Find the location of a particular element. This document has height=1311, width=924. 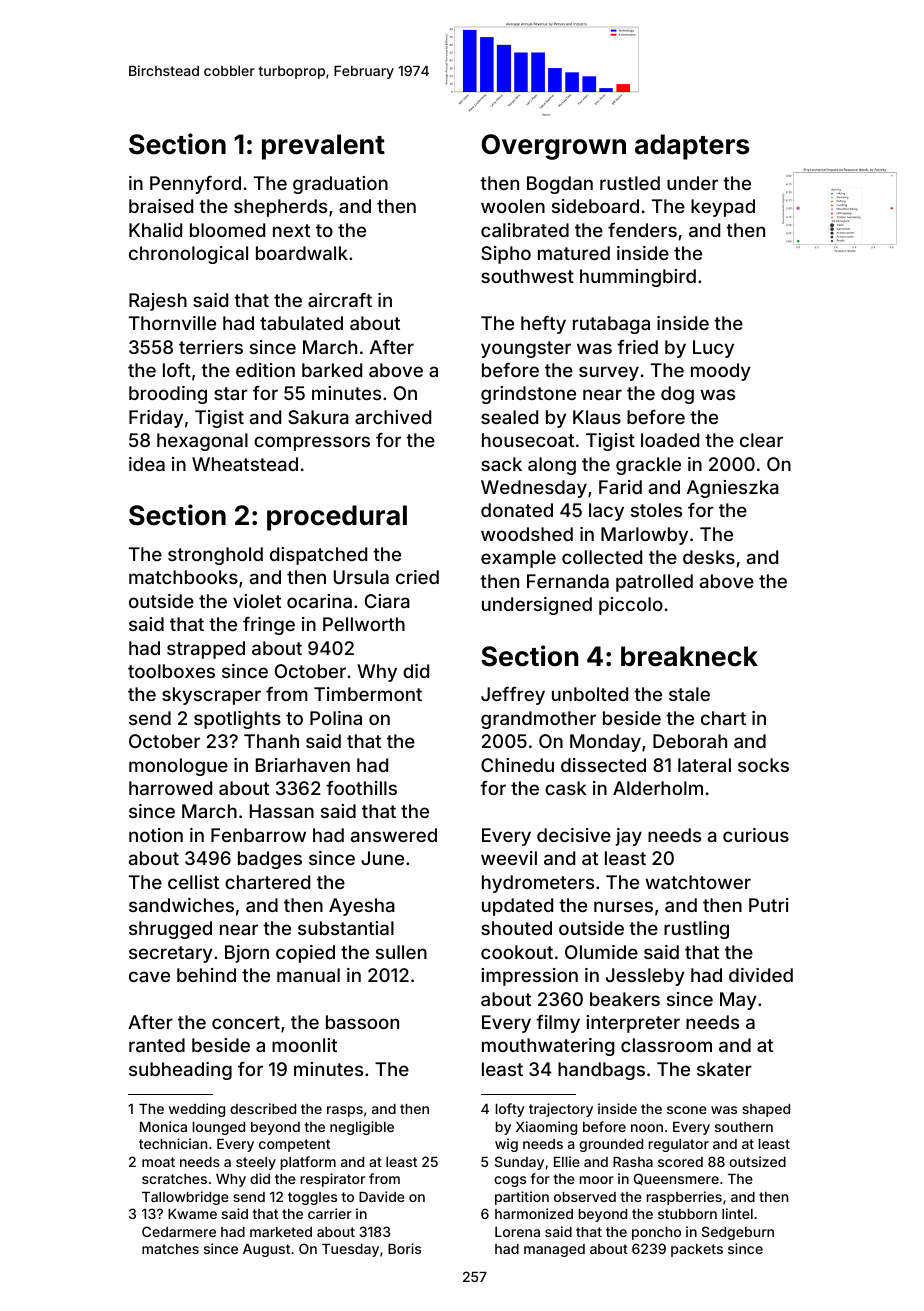

Kwame is located at coordinates (192, 1214).
